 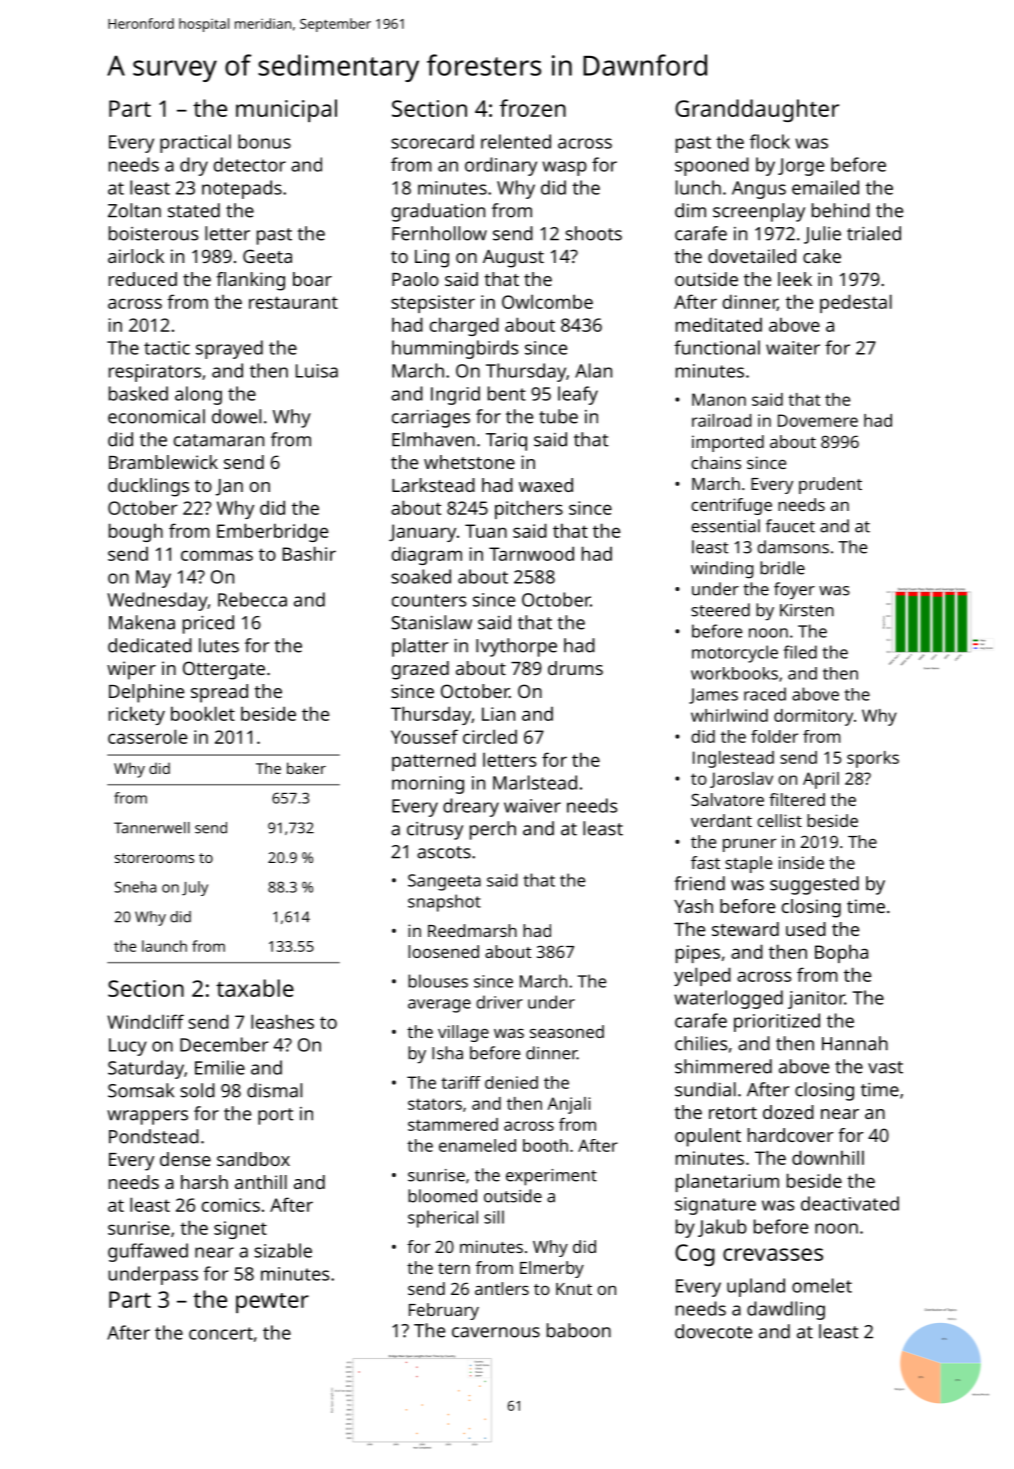 I want to click on shoots, so click(x=593, y=233).
